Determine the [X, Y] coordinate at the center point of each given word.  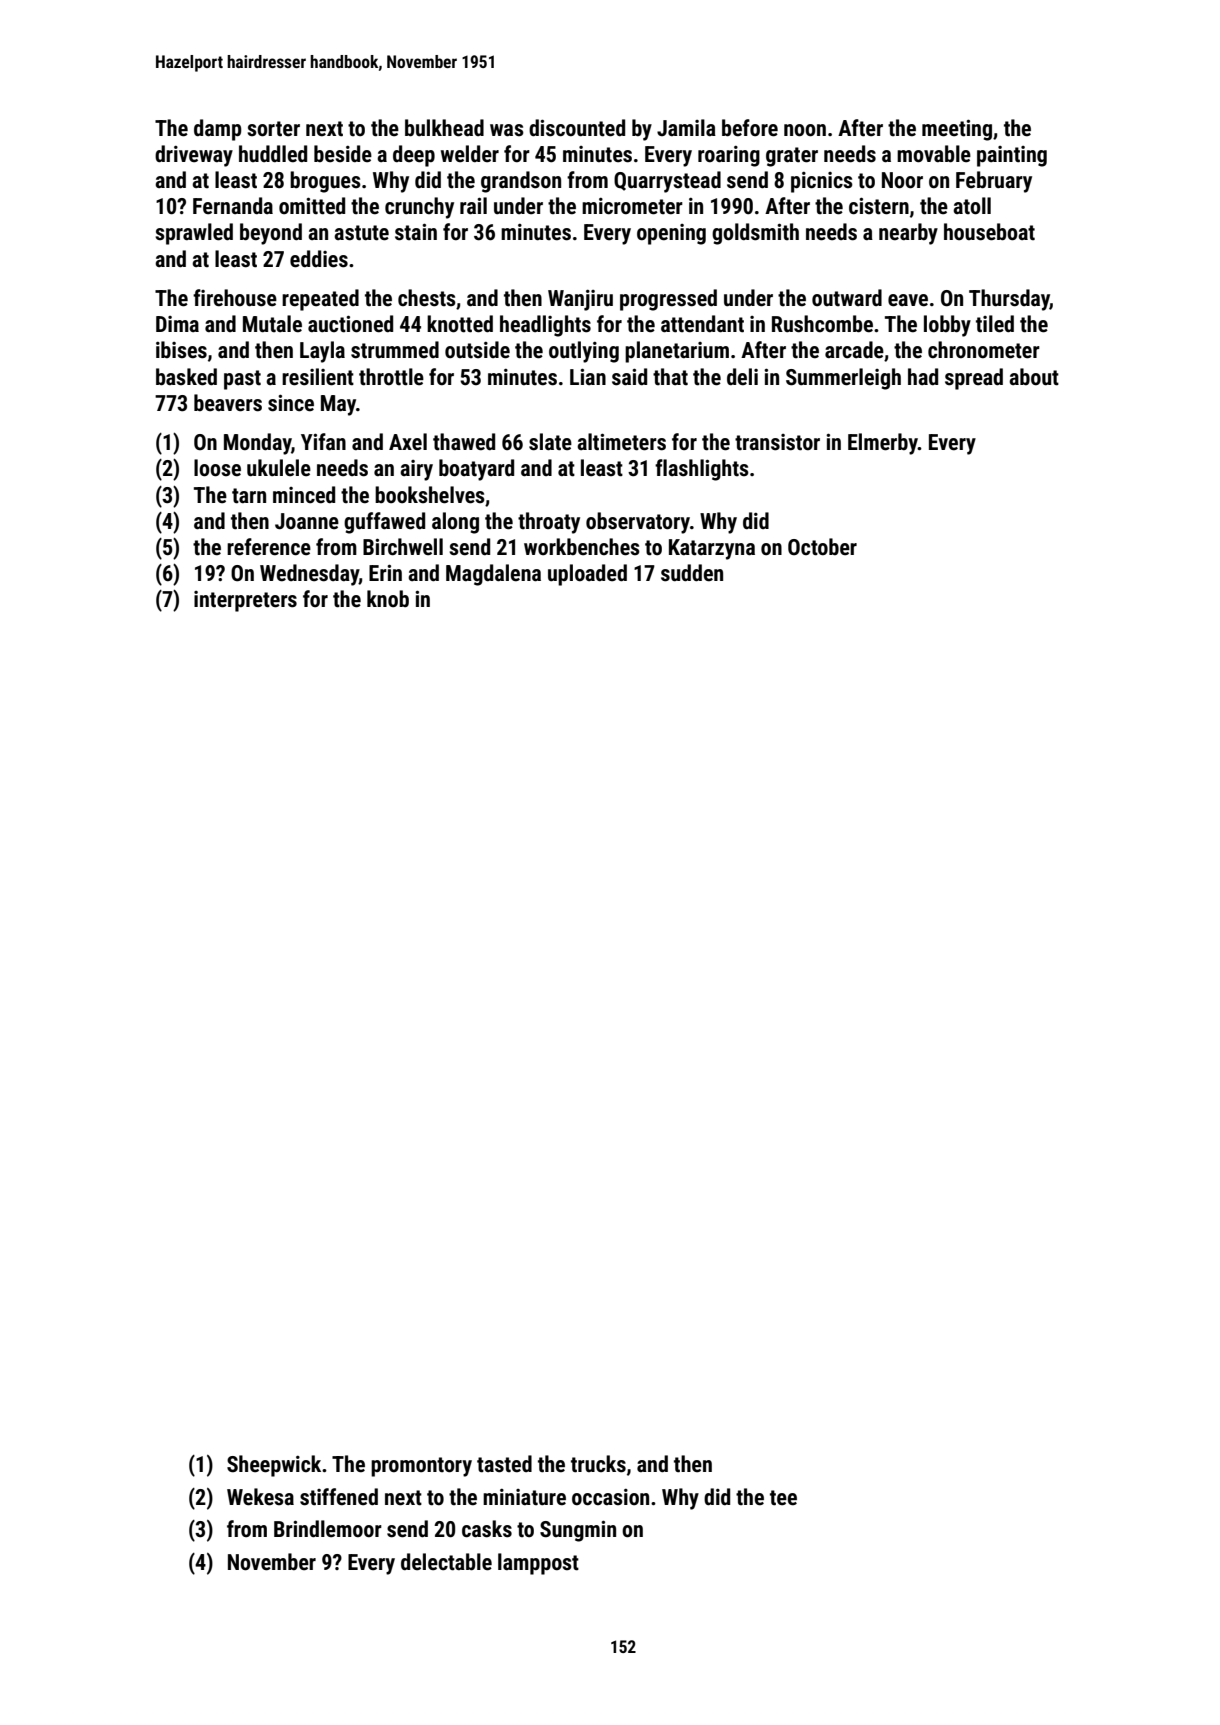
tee [783, 1498]
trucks [598, 1464]
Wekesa [260, 1497]
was [507, 130]
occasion [610, 1497]
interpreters [245, 601]
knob [388, 599]
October [822, 547]
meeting [957, 130]
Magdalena [493, 575]
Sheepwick [274, 1466]
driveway [194, 156]
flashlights [702, 470]
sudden [692, 573]
